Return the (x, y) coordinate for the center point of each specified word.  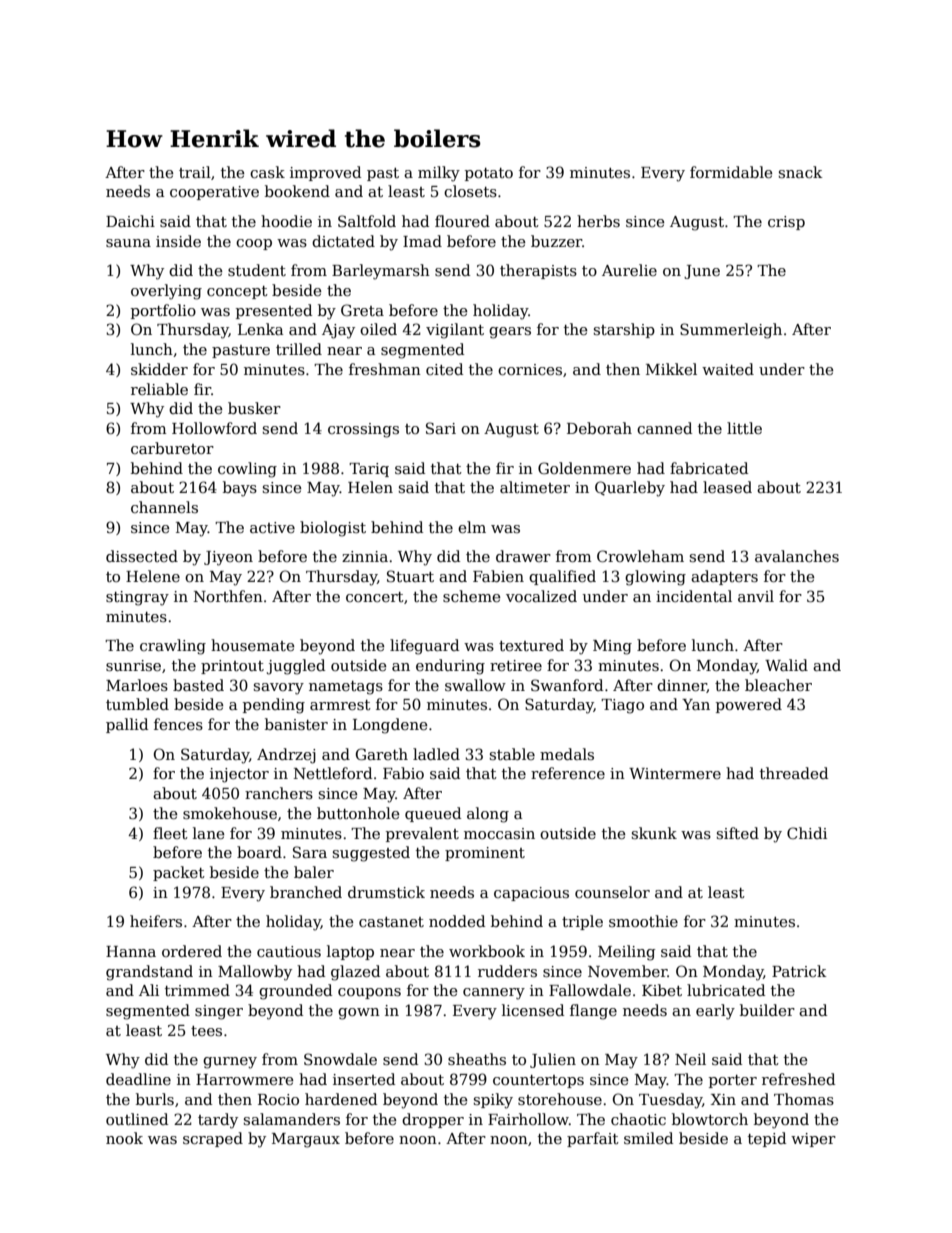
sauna (128, 243)
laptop (350, 952)
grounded (295, 992)
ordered (192, 951)
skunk (654, 833)
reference (568, 773)
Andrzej (286, 756)
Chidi (807, 833)
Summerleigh (731, 331)
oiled (378, 329)
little (744, 428)
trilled (299, 349)
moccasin (499, 833)
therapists (538, 271)
